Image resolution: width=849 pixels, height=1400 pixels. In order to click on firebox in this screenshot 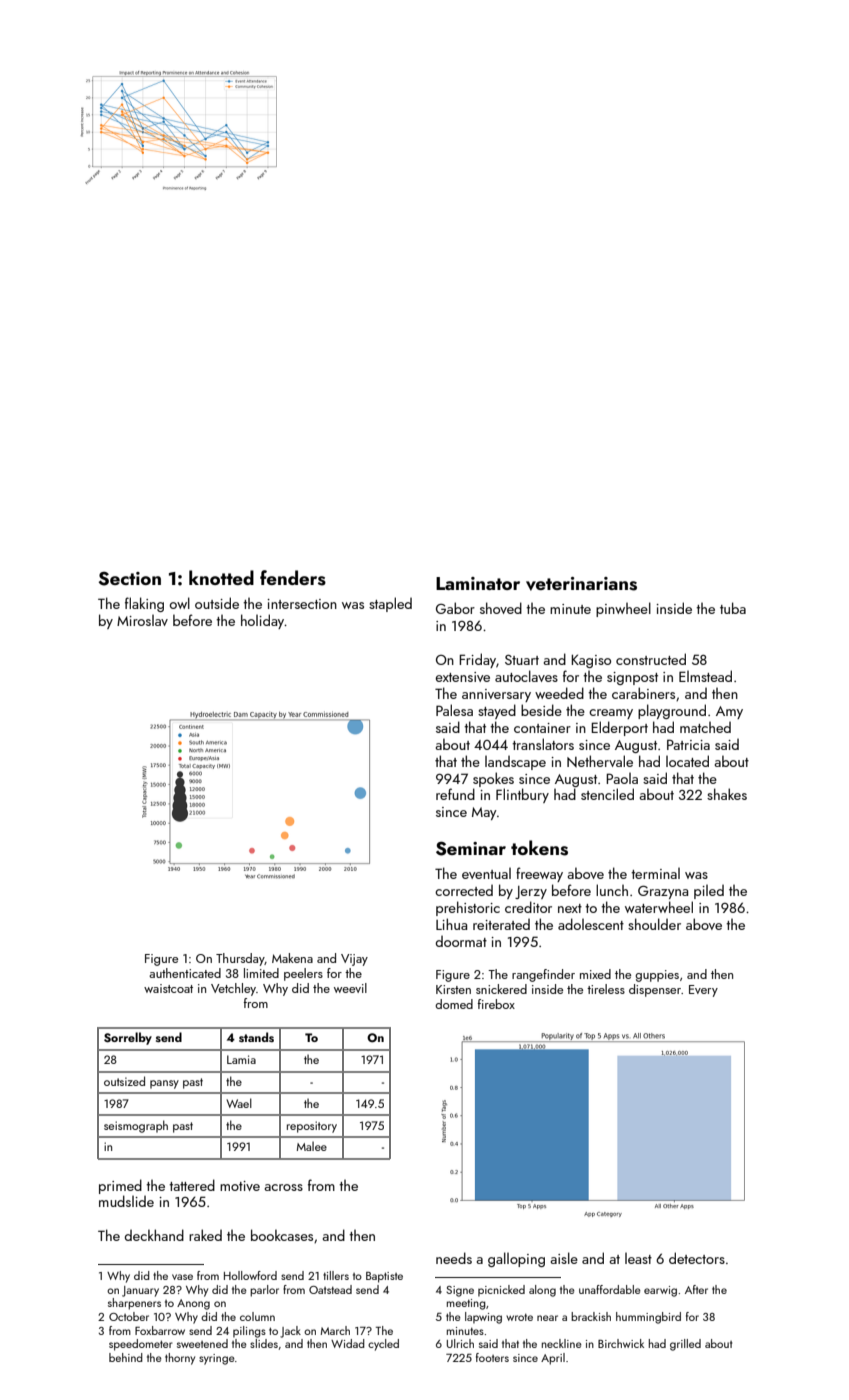, I will do `click(496, 1004)`.
